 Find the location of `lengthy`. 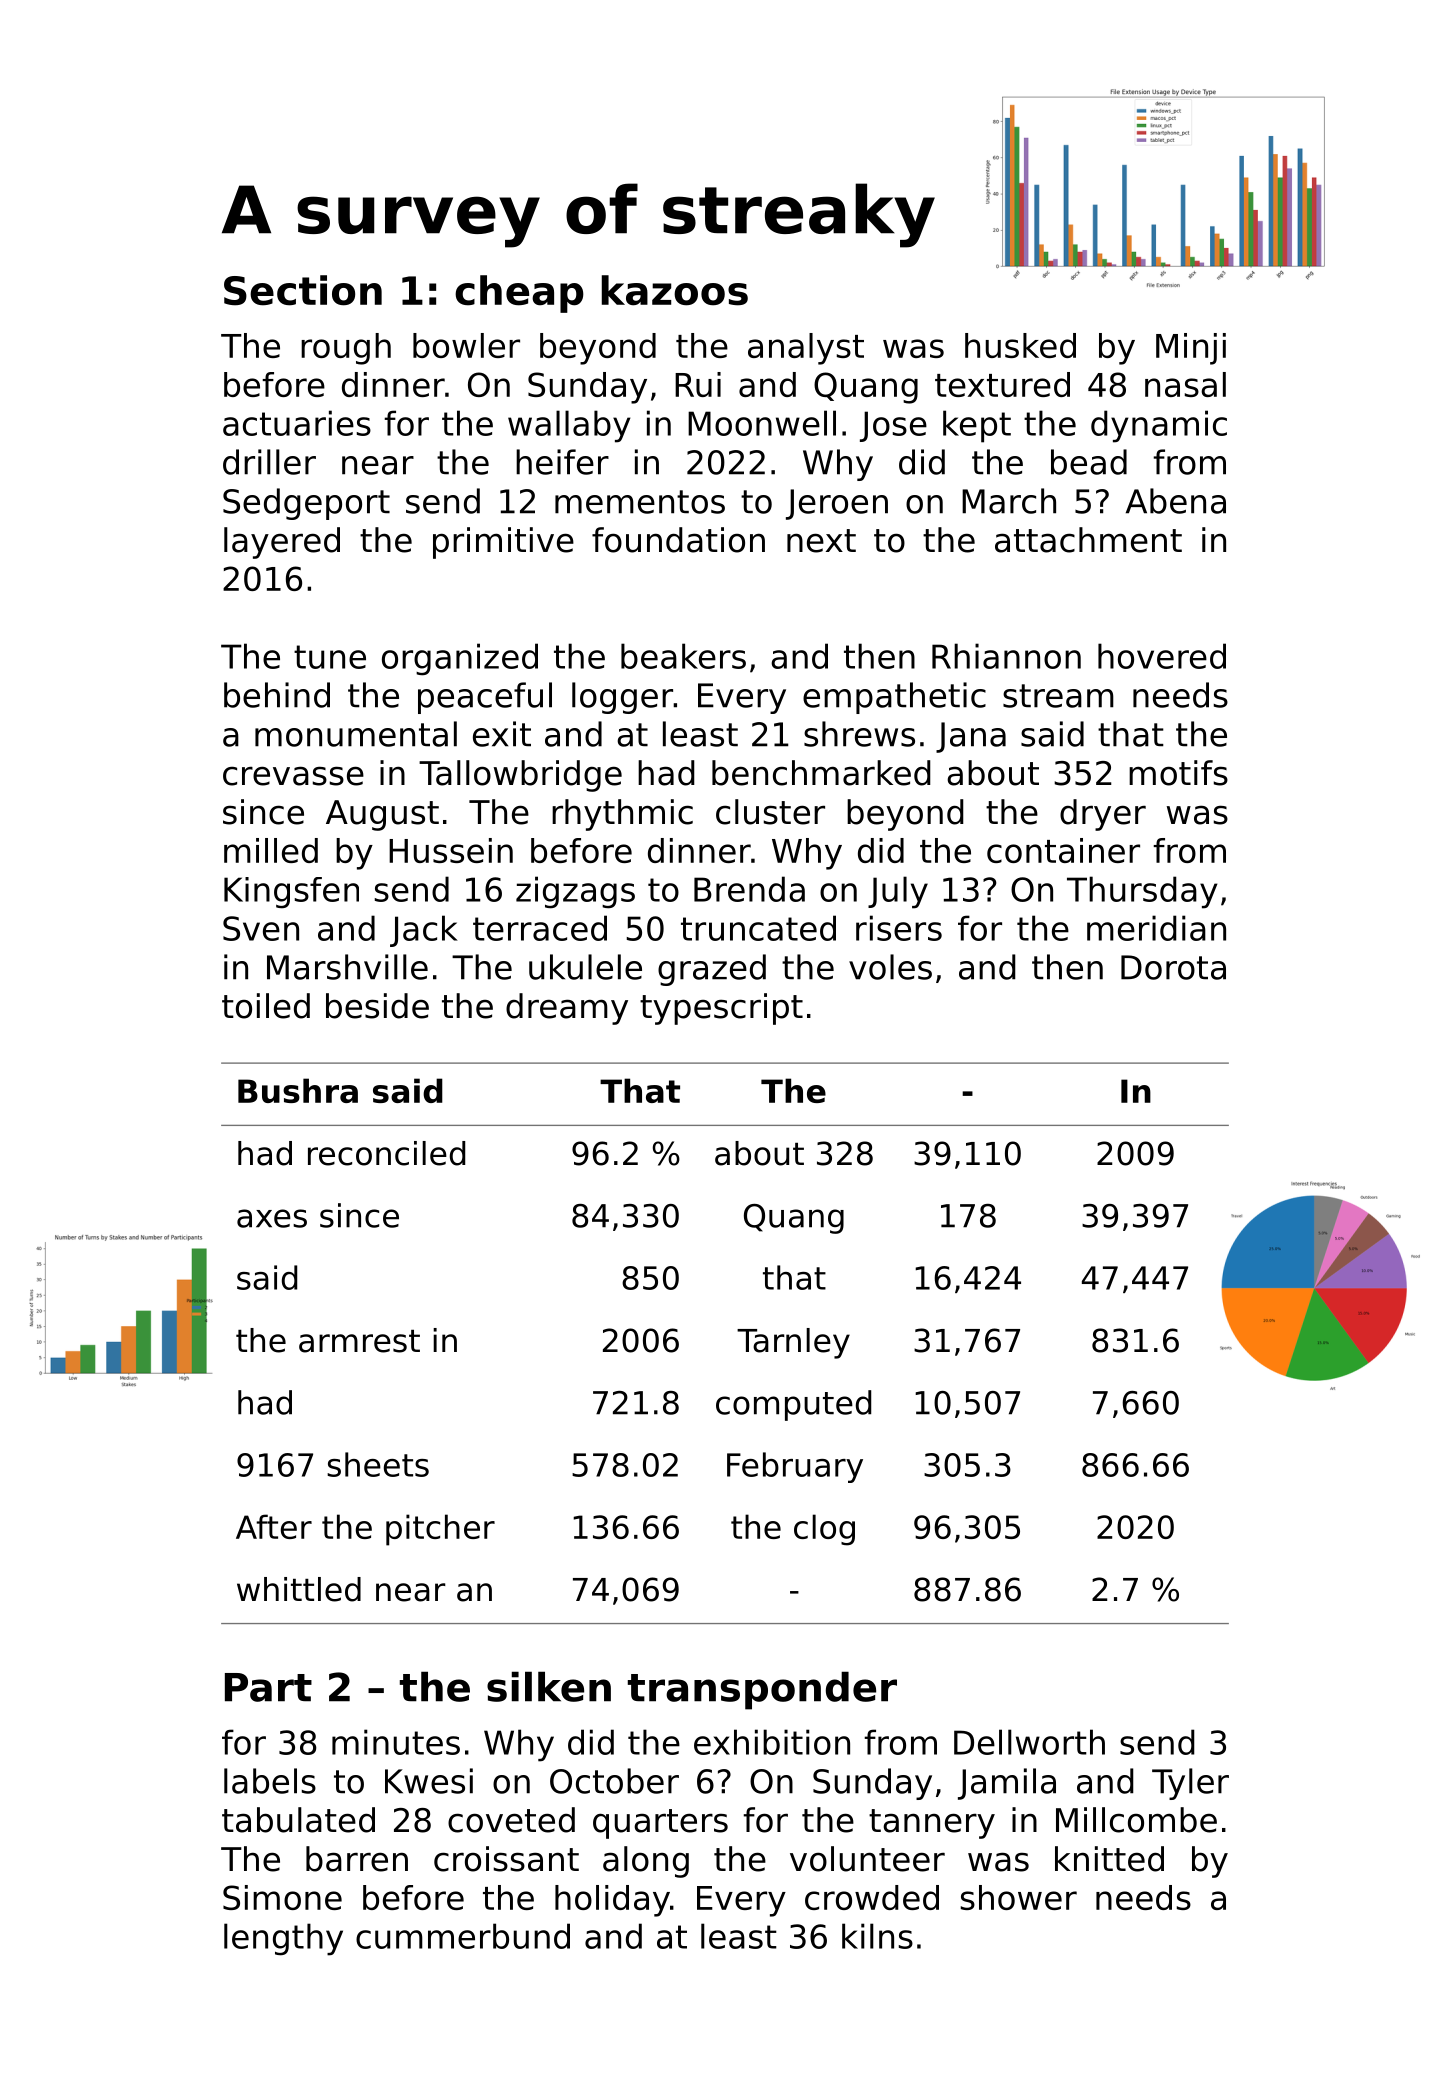

lengthy is located at coordinates (283, 1939).
